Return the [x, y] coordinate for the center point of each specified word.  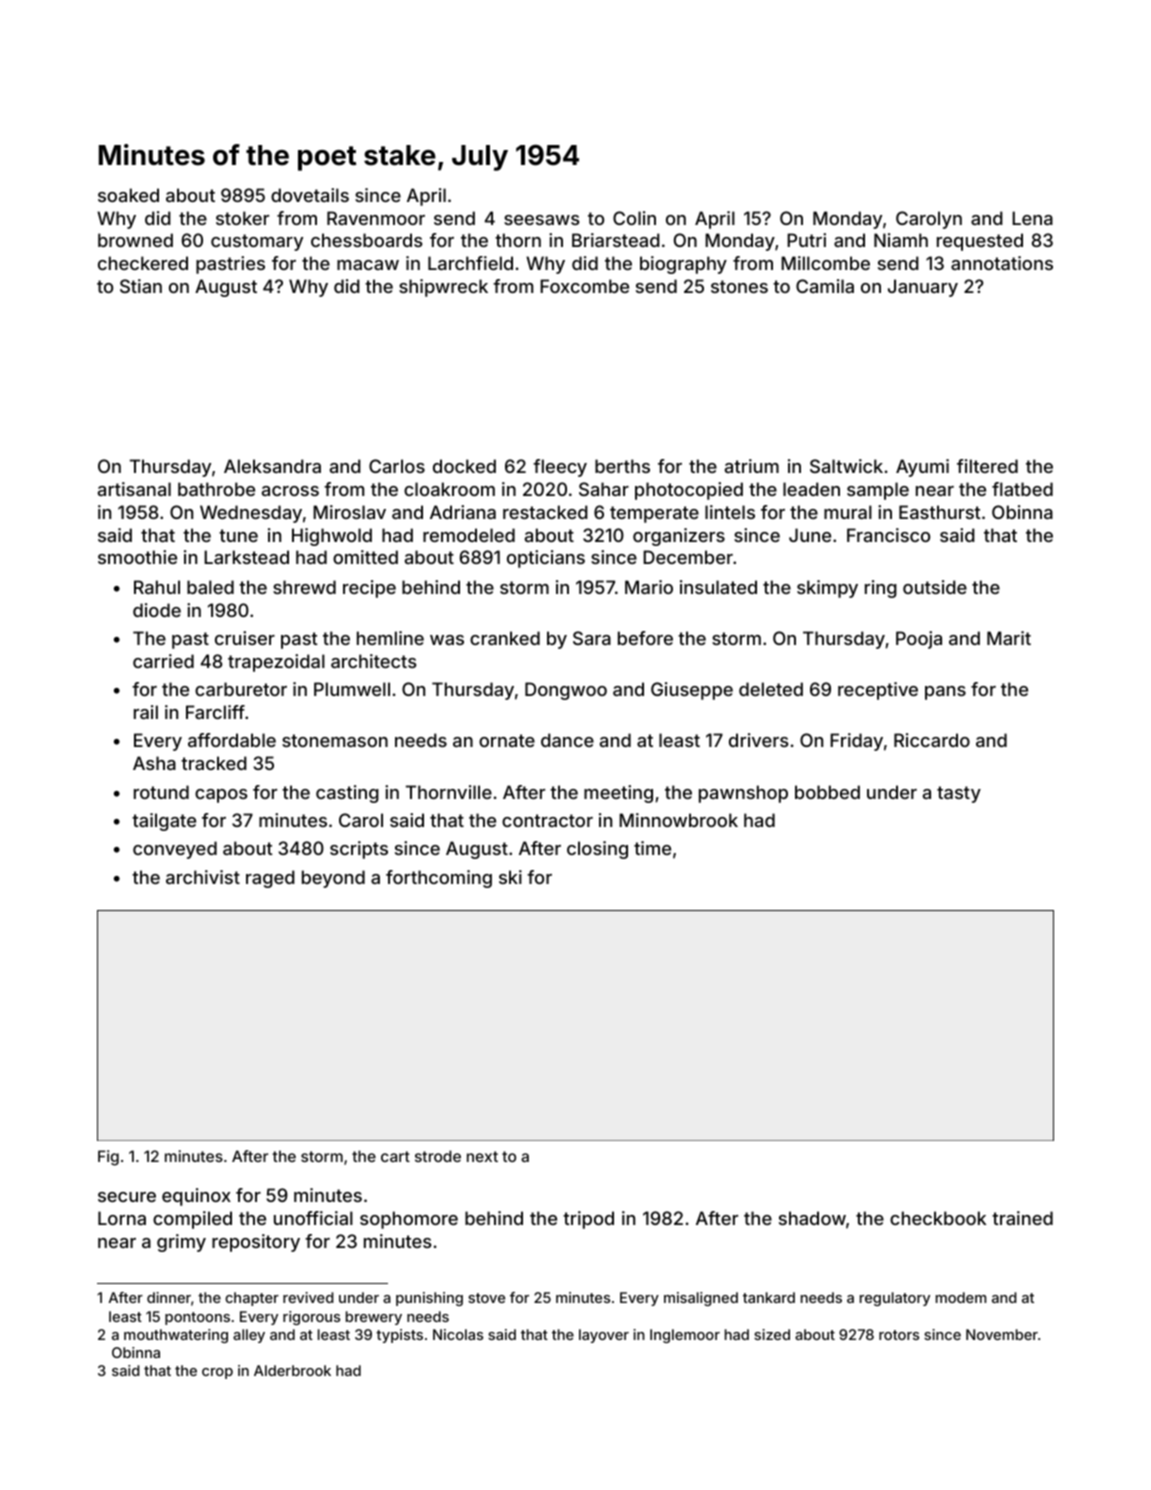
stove [486, 1298]
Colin [634, 218]
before [645, 638]
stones [739, 286]
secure [127, 1197]
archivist [203, 877]
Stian [141, 286]
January [923, 288]
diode [157, 610]
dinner [169, 1297]
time [652, 848]
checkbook [938, 1218]
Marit [1009, 638]
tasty [959, 794]
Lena [1032, 218]
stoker [242, 218]
